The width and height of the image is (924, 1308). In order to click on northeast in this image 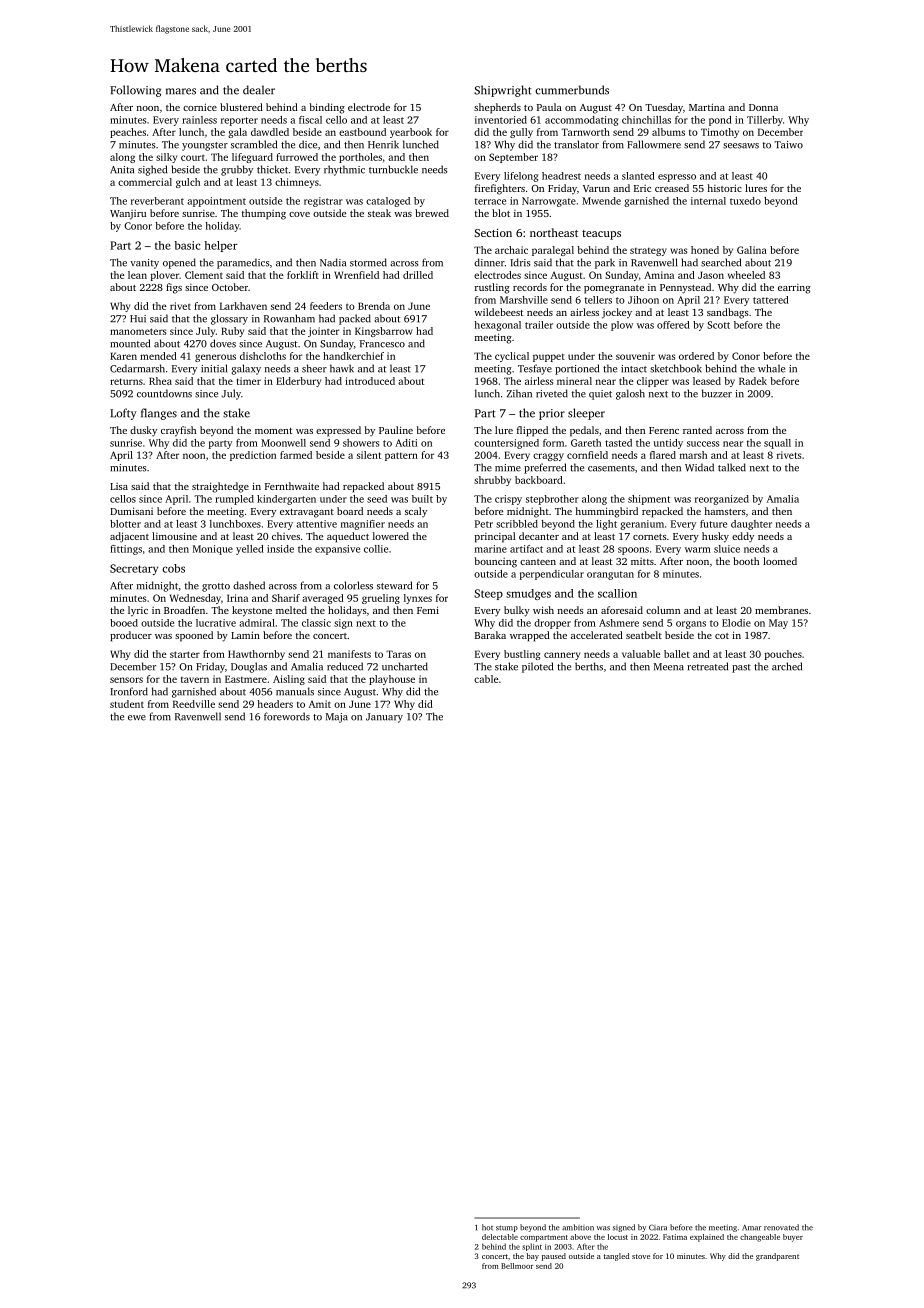, I will do `click(554, 232)`.
